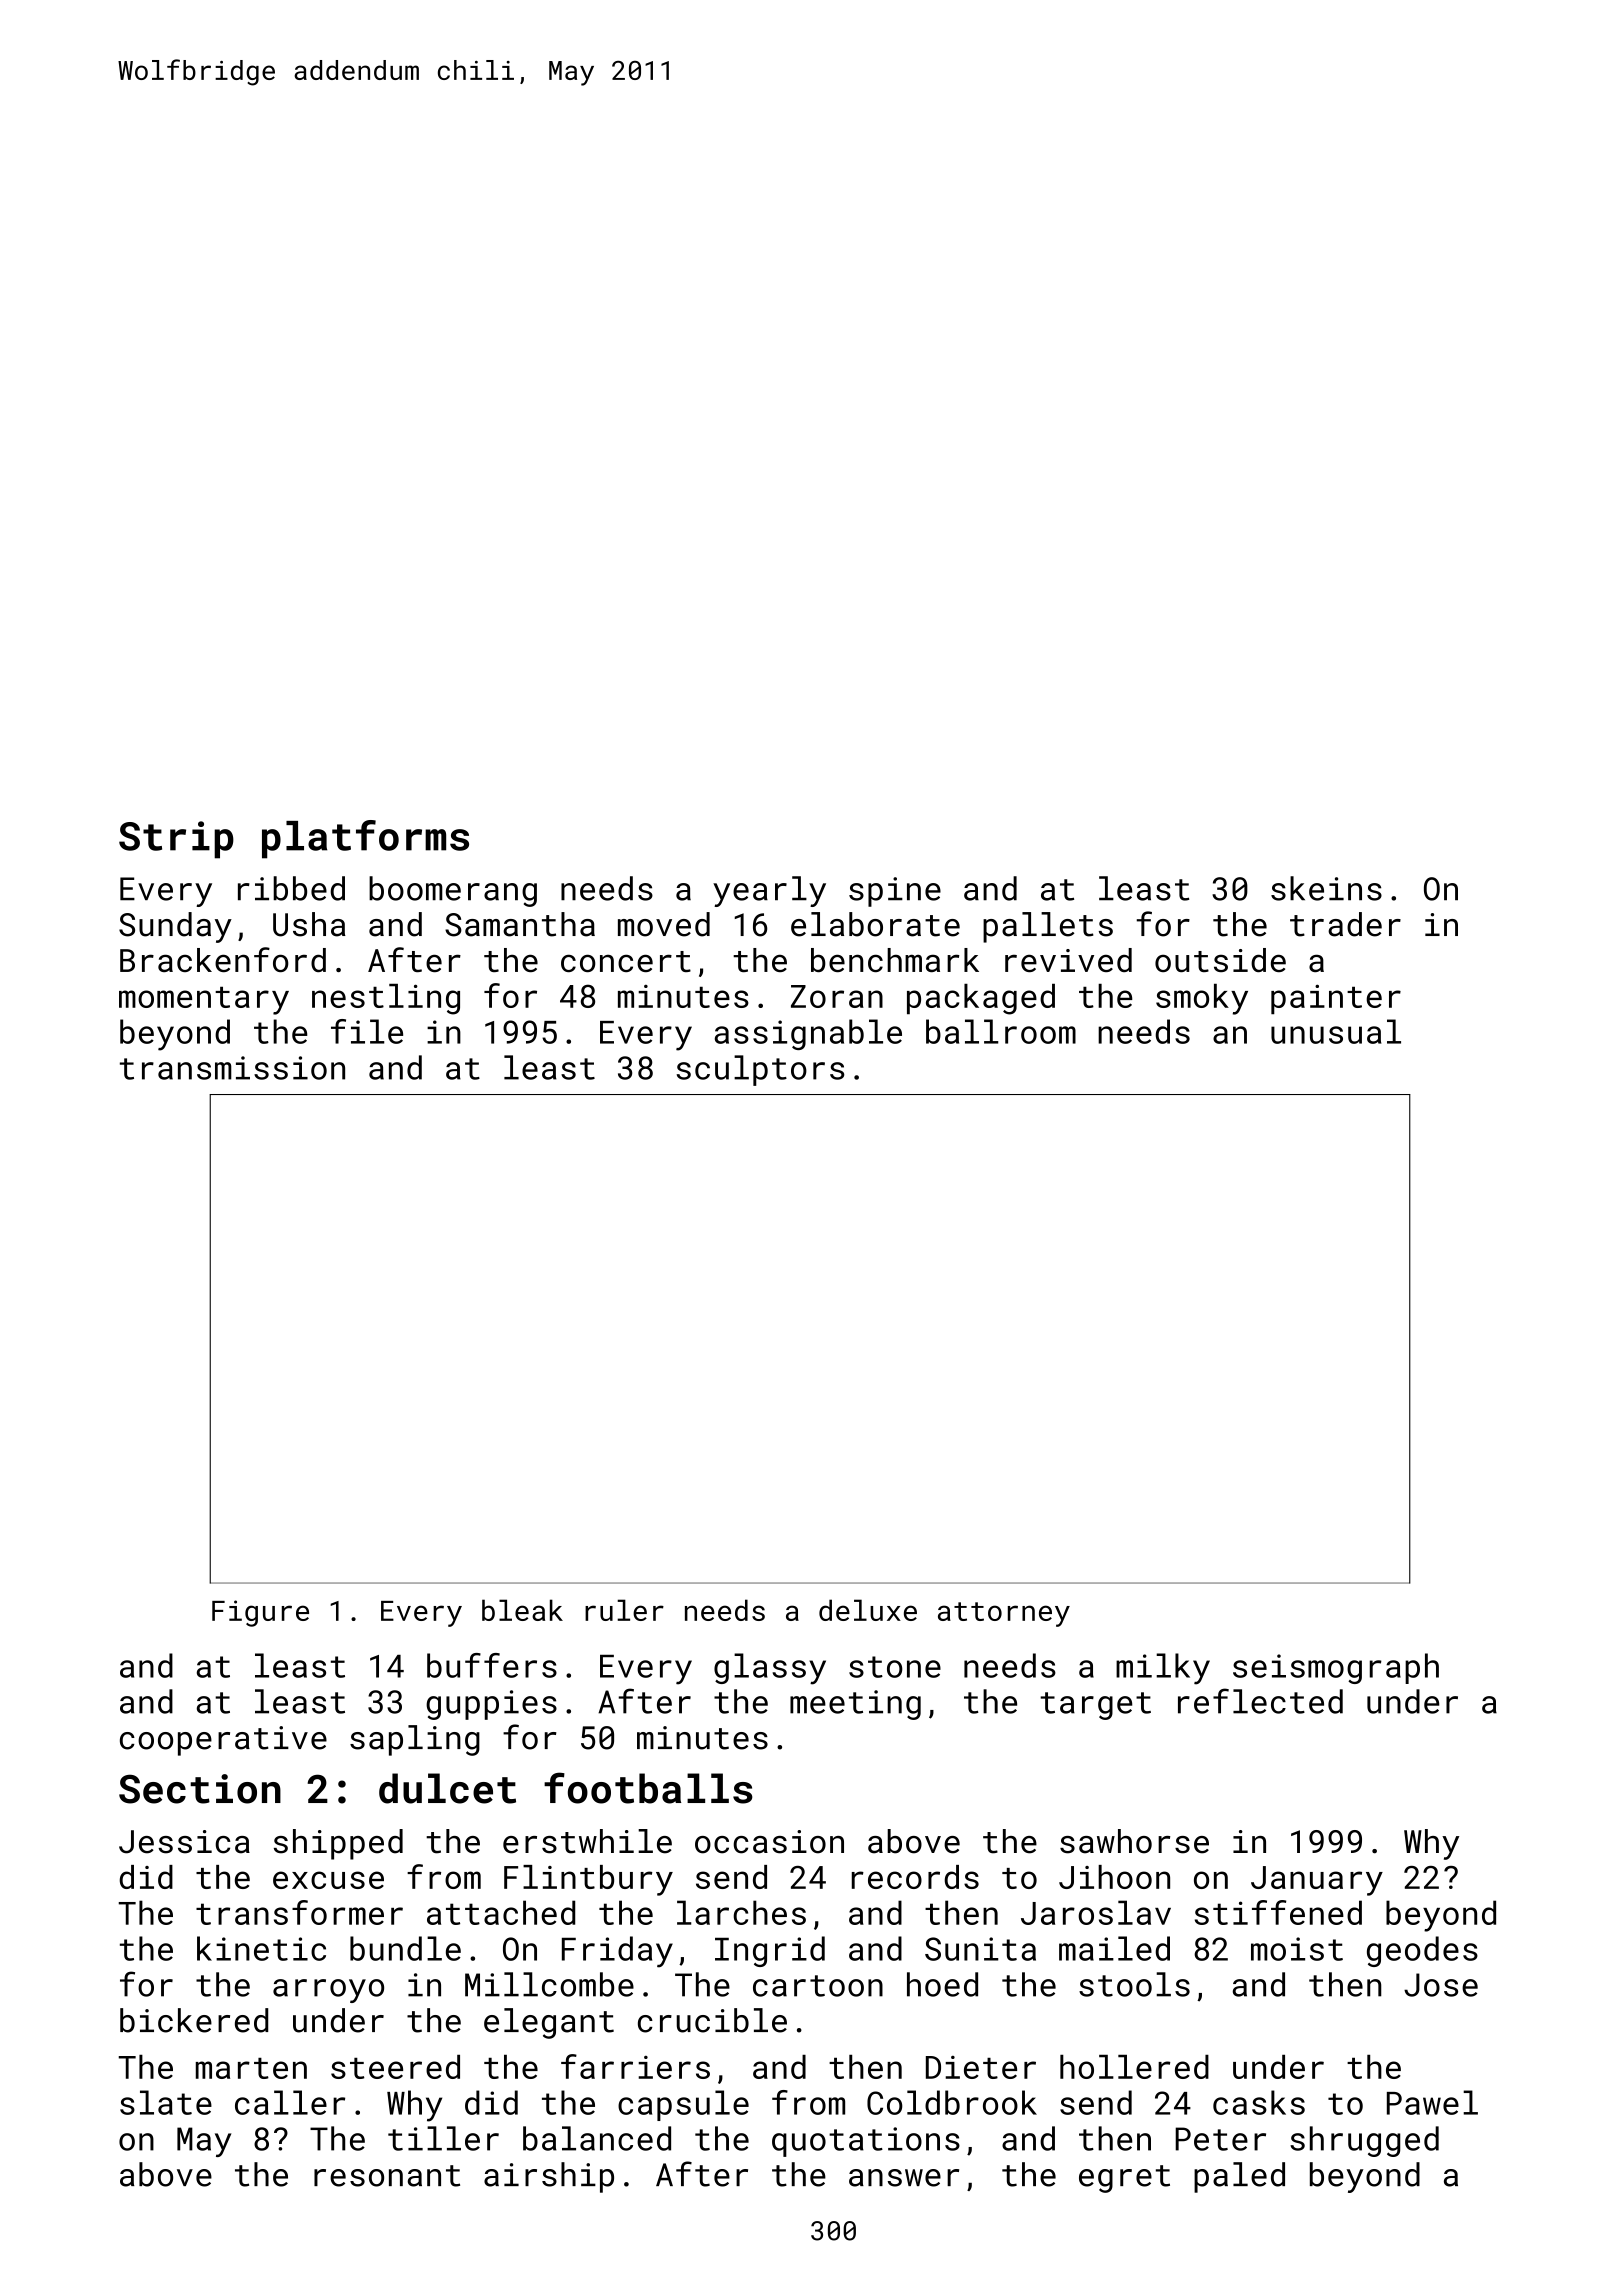 The width and height of the screenshot is (1620, 2292). Describe the element at coordinates (769, 891) in the screenshot. I see `yearly` at that location.
